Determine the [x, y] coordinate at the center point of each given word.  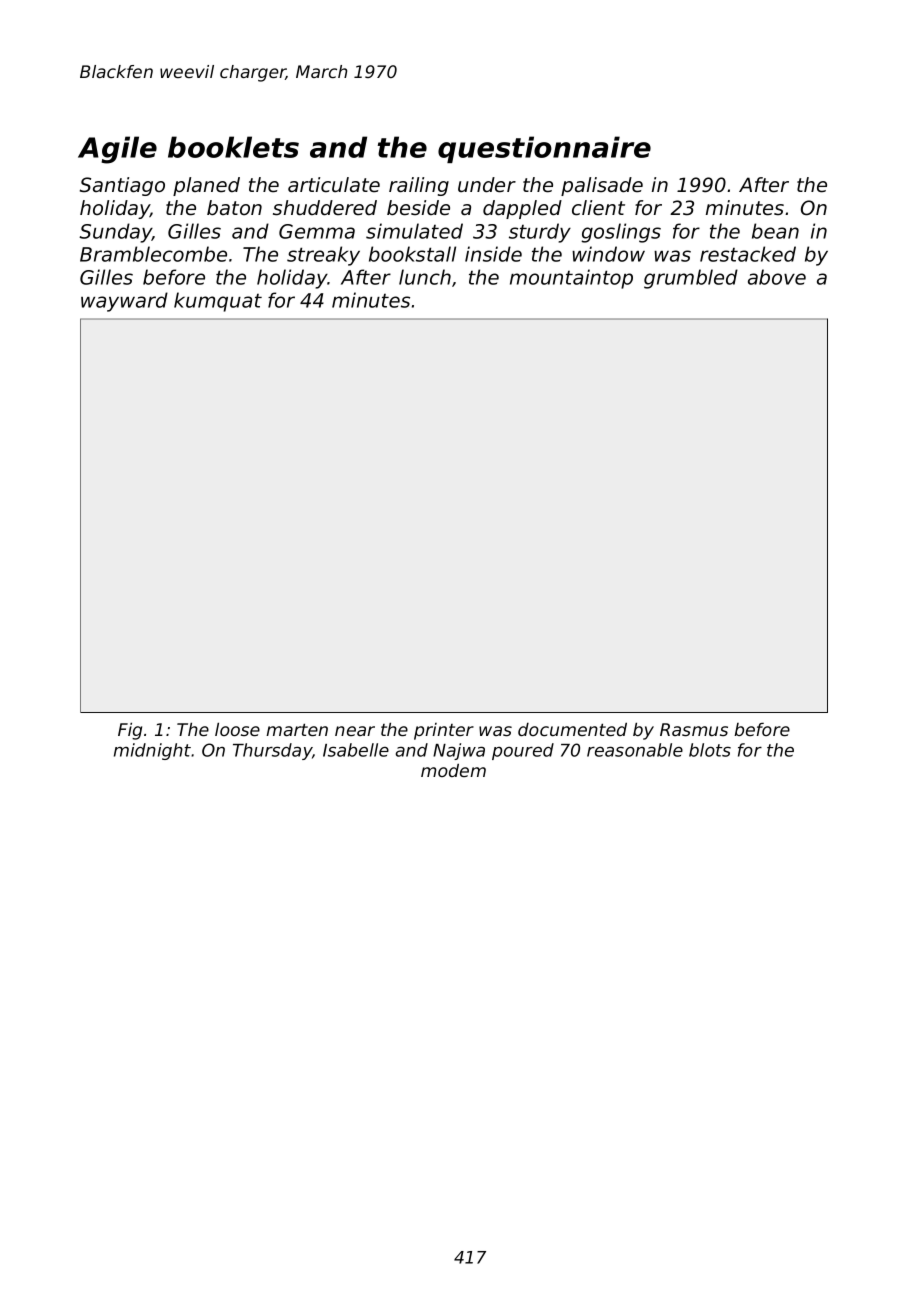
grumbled [691, 279]
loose [237, 729]
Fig [130, 731]
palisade [602, 186]
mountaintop [571, 279]
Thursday [272, 751]
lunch [425, 277]
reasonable [635, 750]
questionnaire [544, 149]
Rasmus [694, 729]
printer [444, 731]
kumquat [218, 302]
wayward [124, 302]
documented [572, 729]
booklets [233, 147]
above [777, 277]
